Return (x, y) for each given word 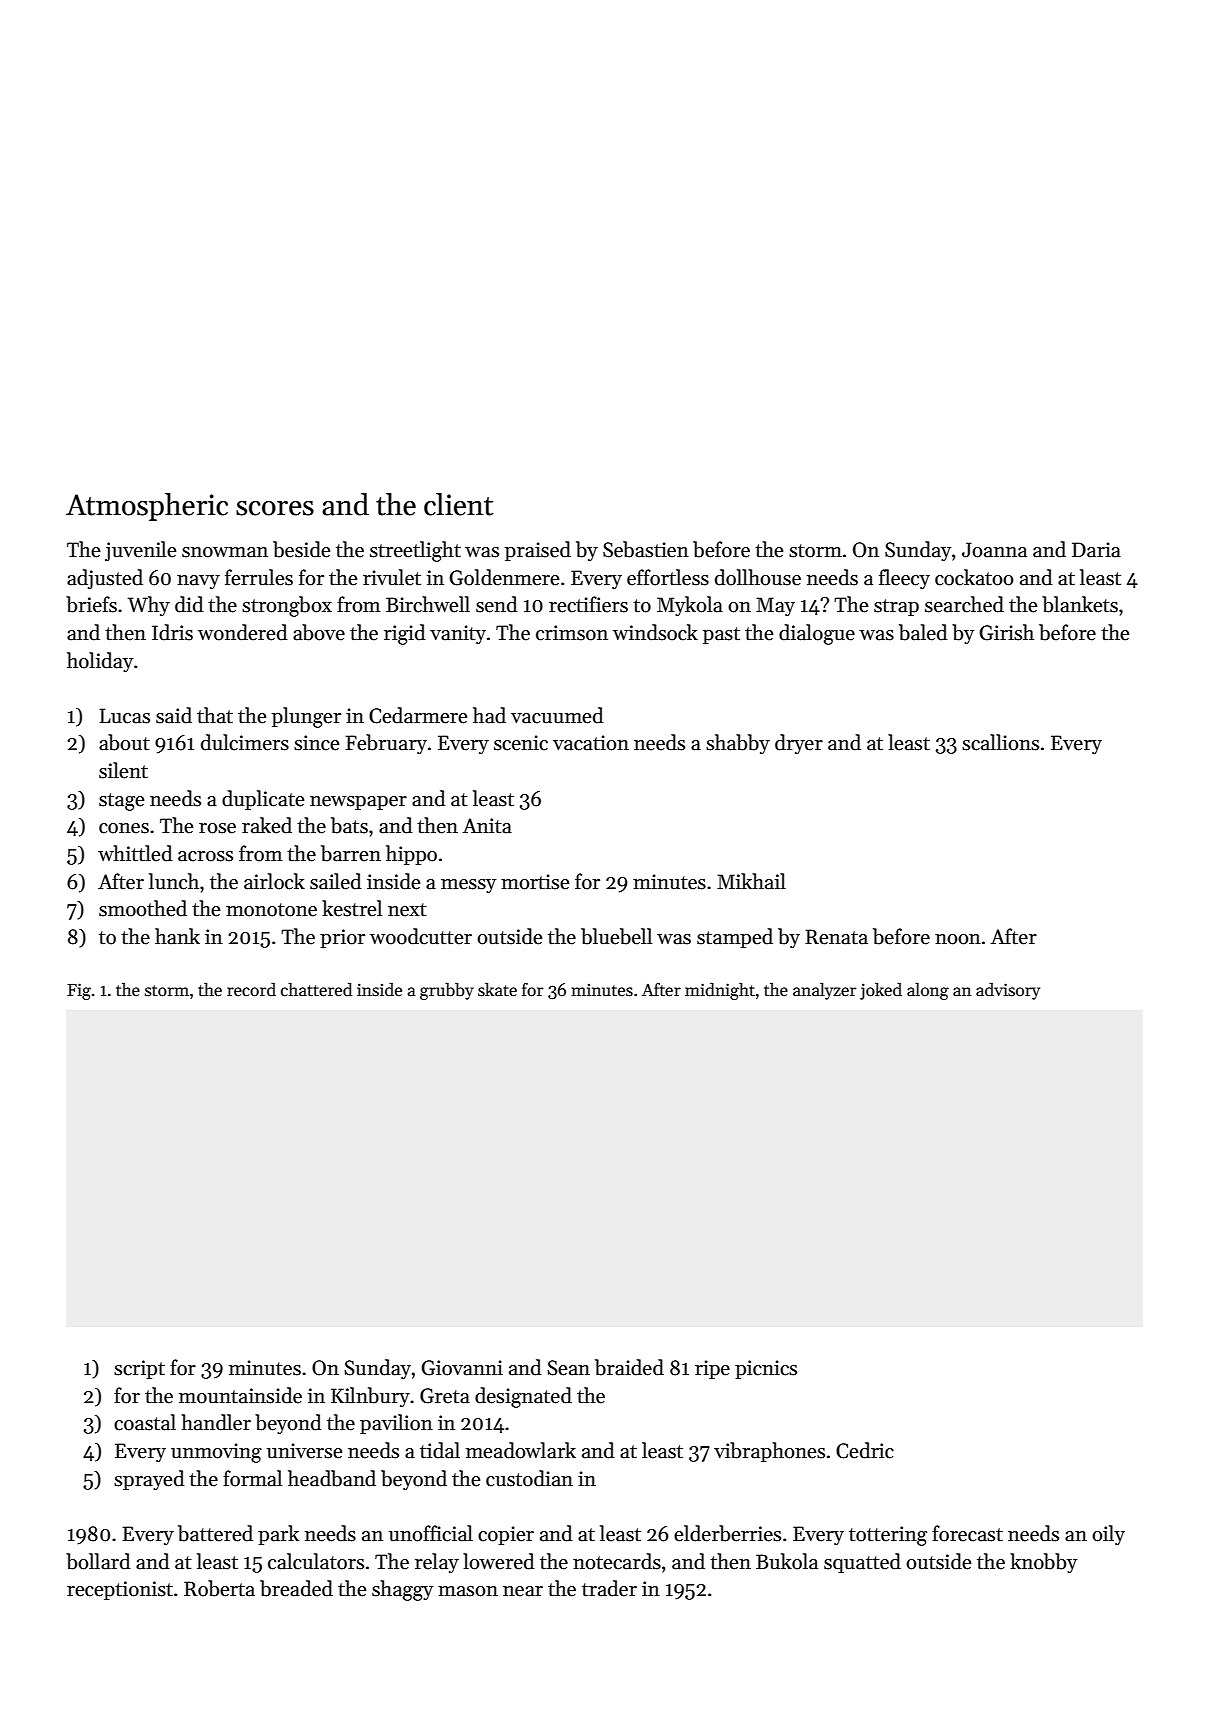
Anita (487, 826)
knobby (1044, 1563)
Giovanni (462, 1368)
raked (267, 825)
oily (1108, 1535)
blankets (1080, 604)
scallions (1000, 742)
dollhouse (758, 577)
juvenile (140, 551)
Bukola (787, 1561)
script (139, 1369)
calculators (316, 1561)
